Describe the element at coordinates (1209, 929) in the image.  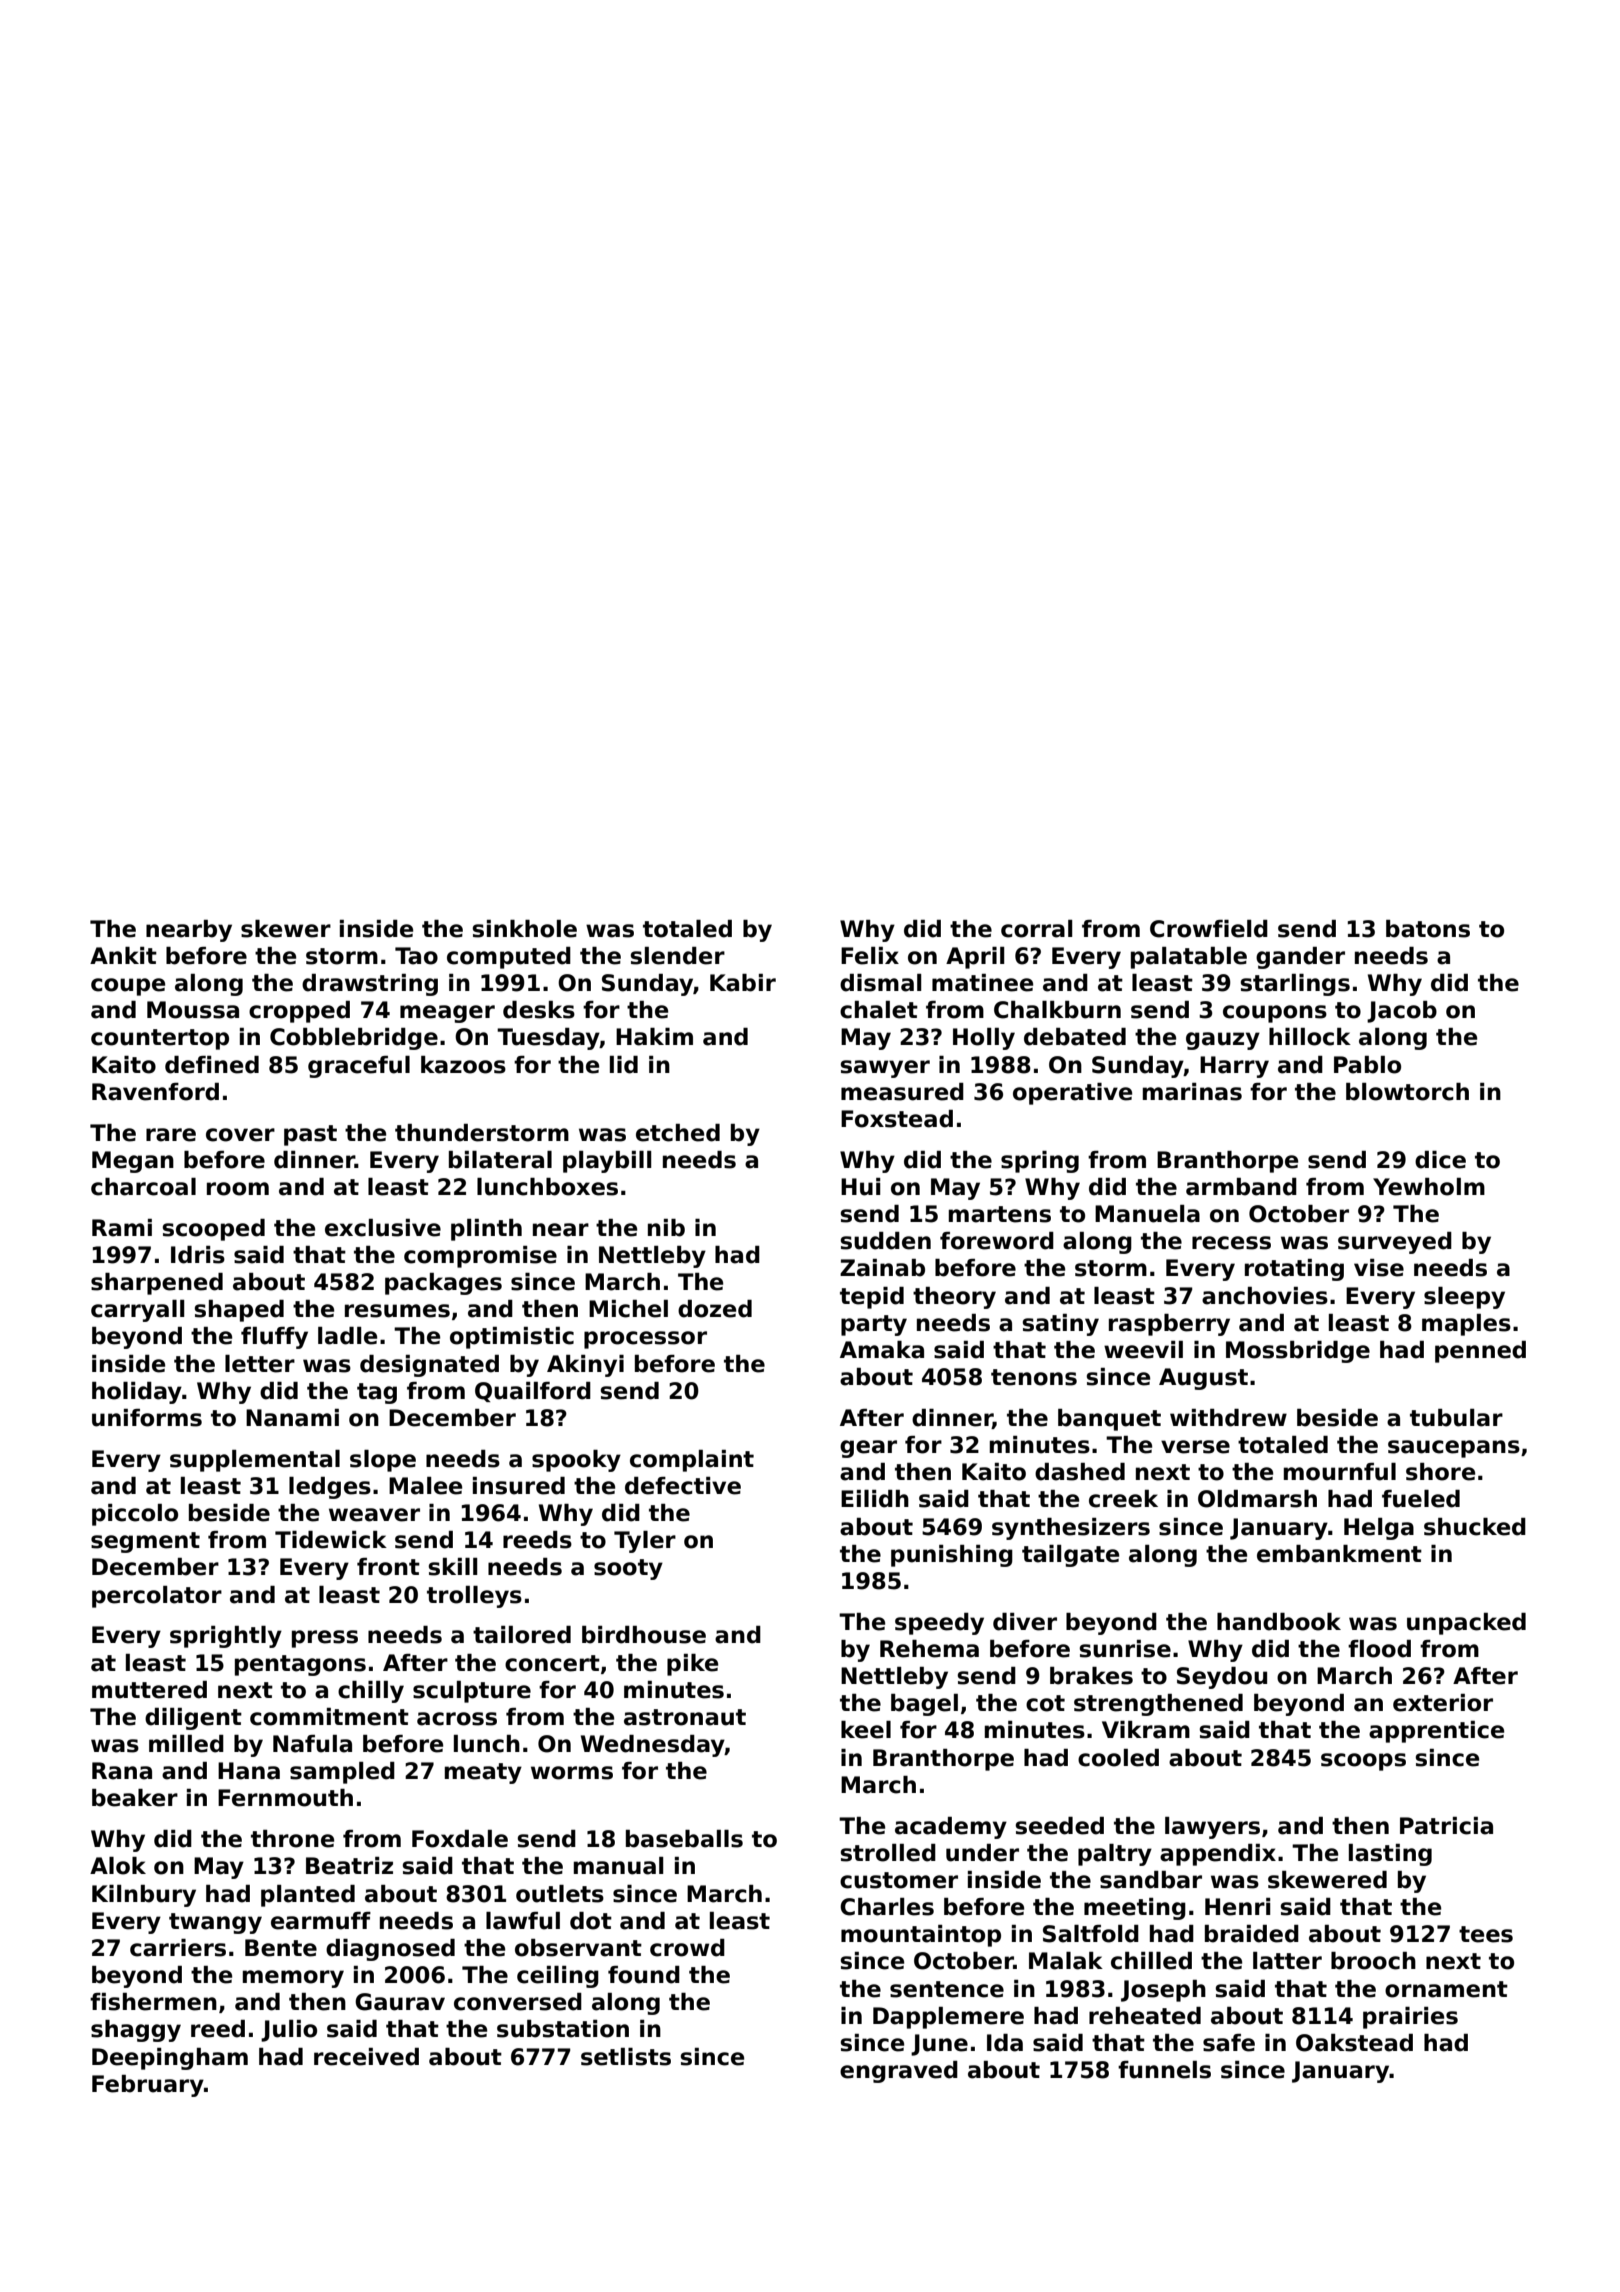
I see `Crowfield` at that location.
